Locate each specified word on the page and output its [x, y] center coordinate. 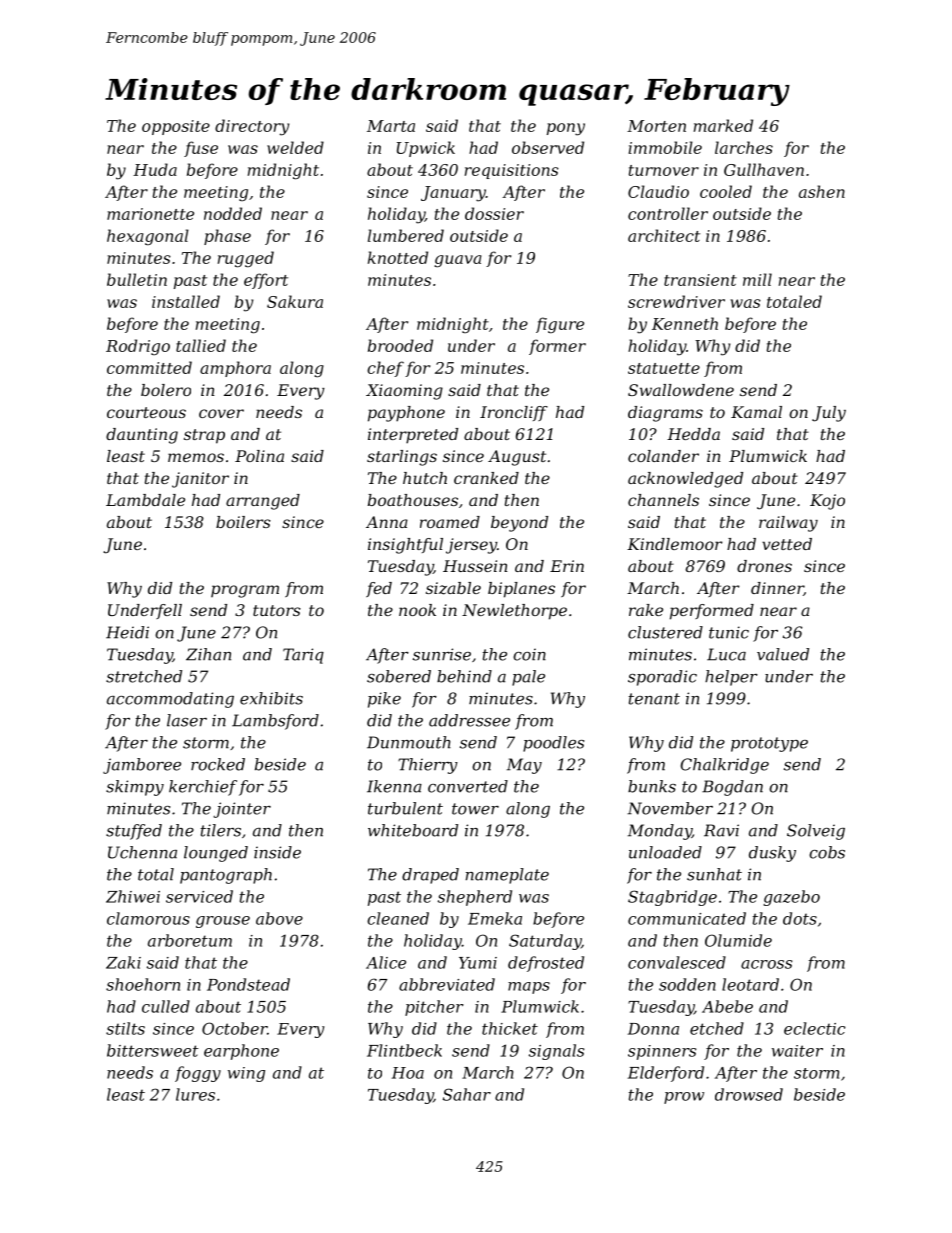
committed [149, 367]
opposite [176, 127]
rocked [218, 764]
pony [566, 129]
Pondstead [248, 984]
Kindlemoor [675, 544]
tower [475, 809]
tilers [221, 830]
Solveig [816, 832]
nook [417, 610]
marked [723, 125]
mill [757, 279]
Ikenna [394, 786]
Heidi [127, 632]
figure [560, 325]
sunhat [714, 874]
